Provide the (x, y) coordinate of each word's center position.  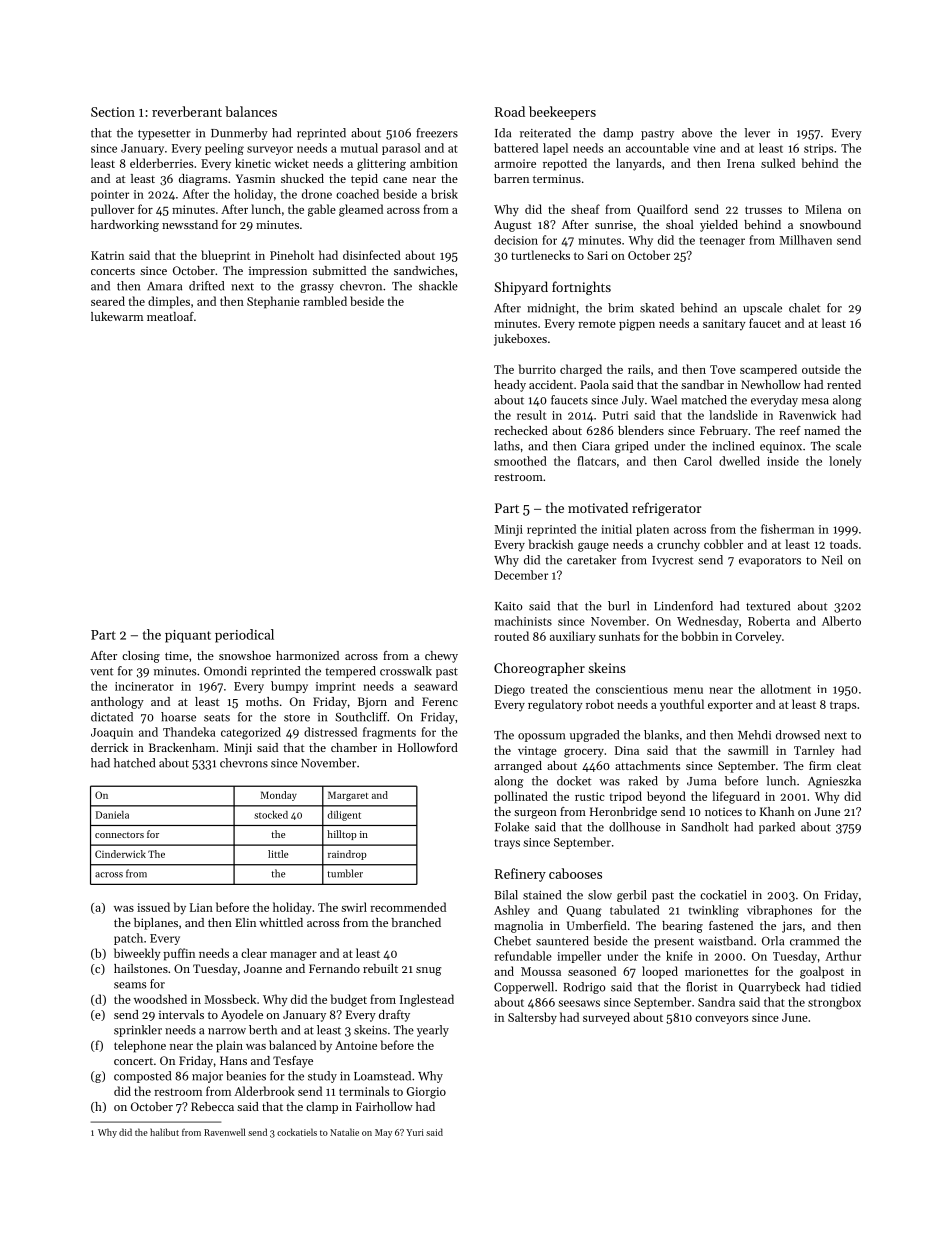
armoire (515, 163)
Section (113, 112)
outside (821, 369)
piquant (188, 636)
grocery (584, 753)
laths (507, 446)
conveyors (721, 1020)
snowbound (830, 224)
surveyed (606, 1018)
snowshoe (245, 655)
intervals (181, 1014)
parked (777, 828)
